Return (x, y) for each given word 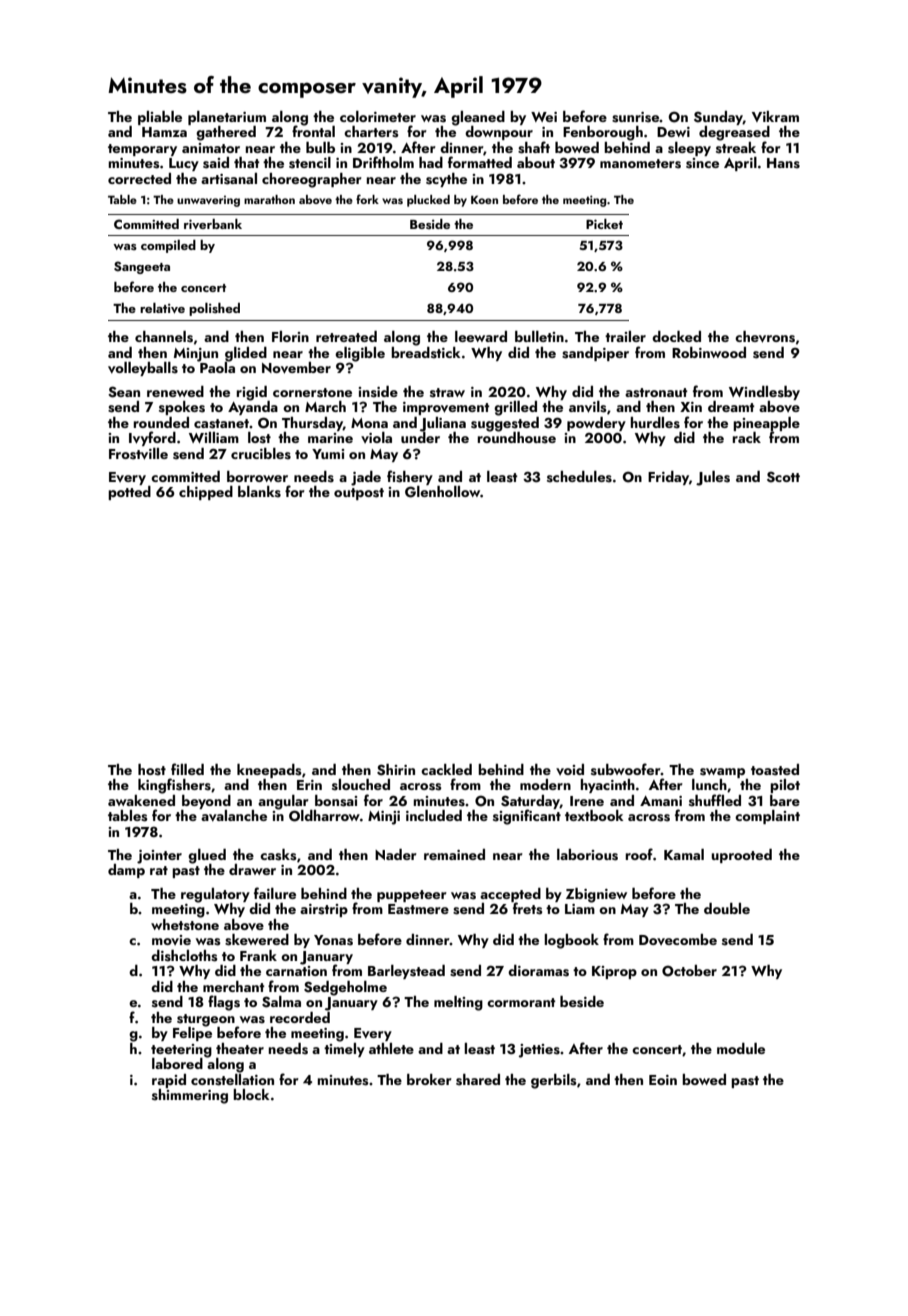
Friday (668, 478)
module (741, 1048)
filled (187, 769)
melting (458, 1003)
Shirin (396, 770)
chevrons (765, 337)
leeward (481, 336)
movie (171, 940)
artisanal (229, 179)
